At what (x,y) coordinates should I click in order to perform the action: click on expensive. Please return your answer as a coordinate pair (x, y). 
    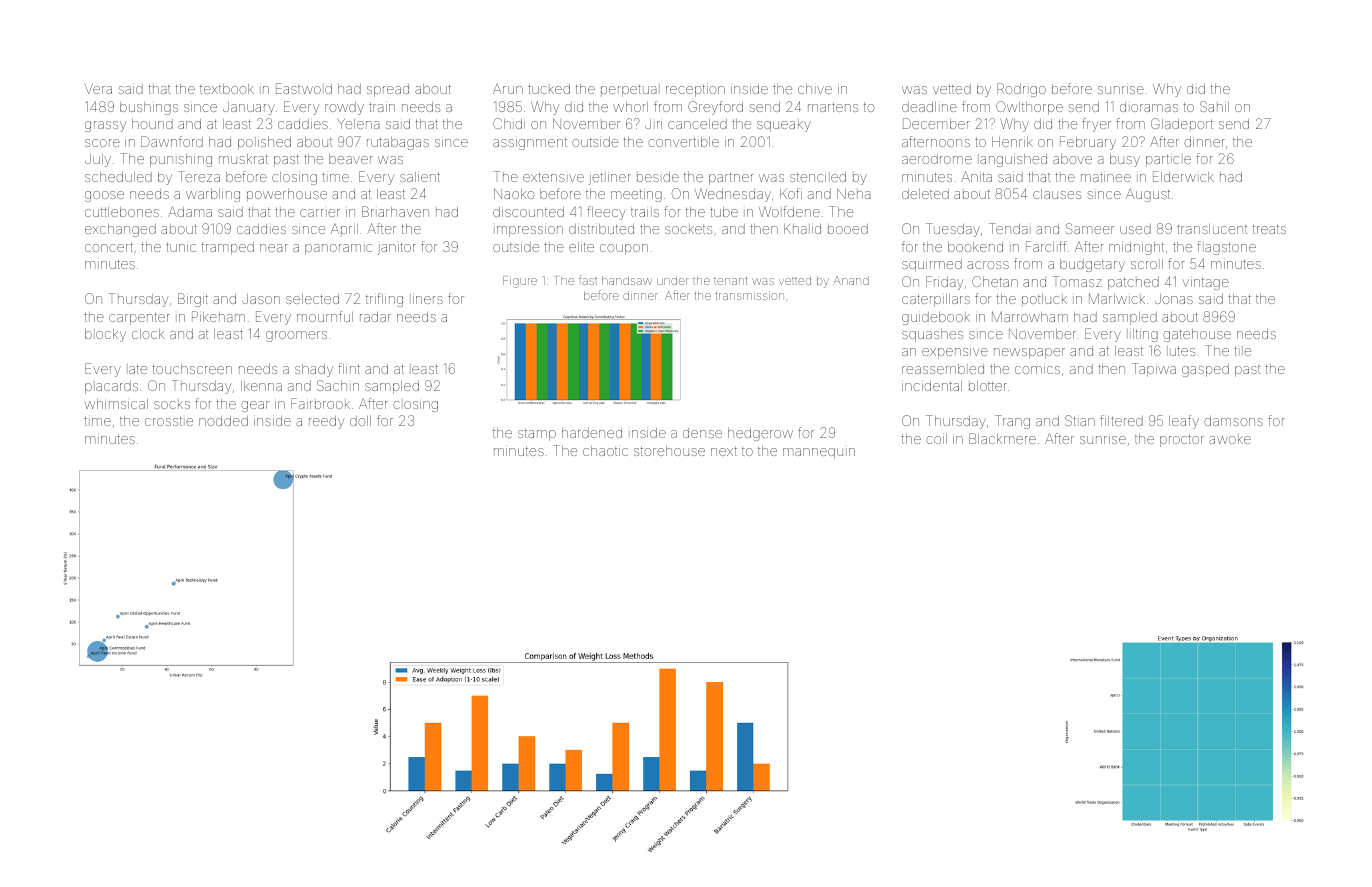
    Looking at the image, I should click on (955, 353).
